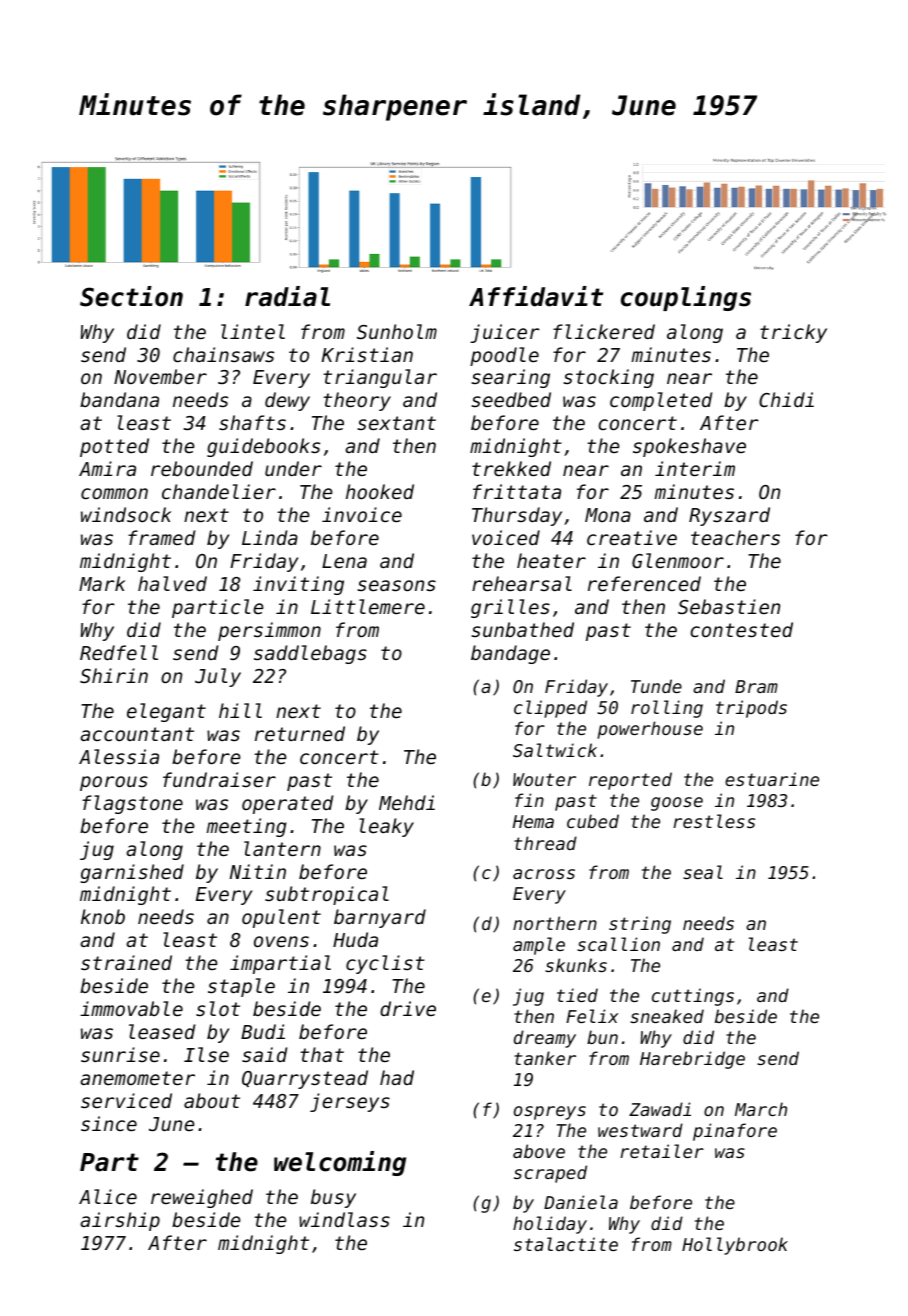 This document has width=908, height=1316. What do you see at coordinates (368, 606) in the document?
I see `Littlemere` at bounding box center [368, 606].
